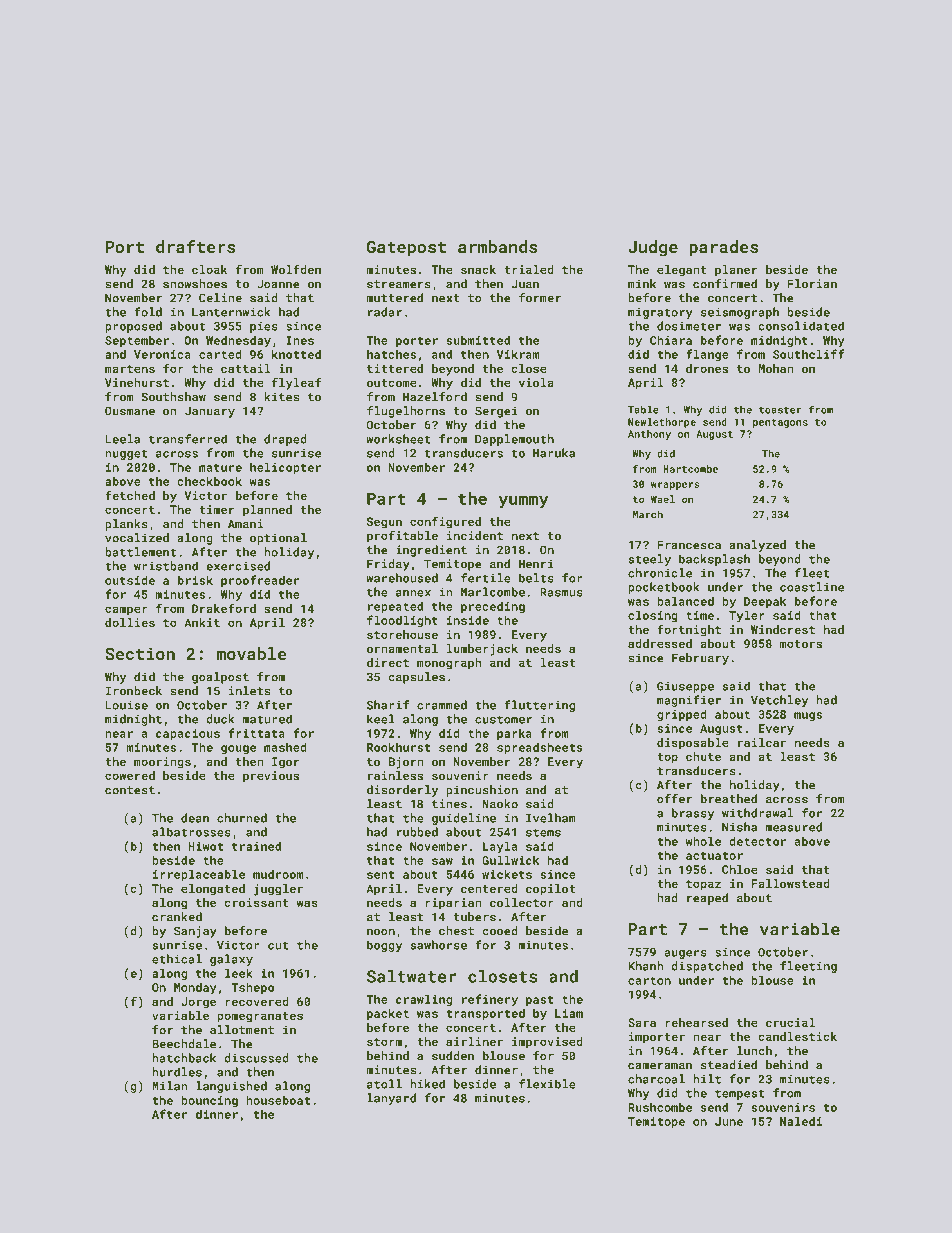  I want to click on Hartcombe, so click(690, 469).
